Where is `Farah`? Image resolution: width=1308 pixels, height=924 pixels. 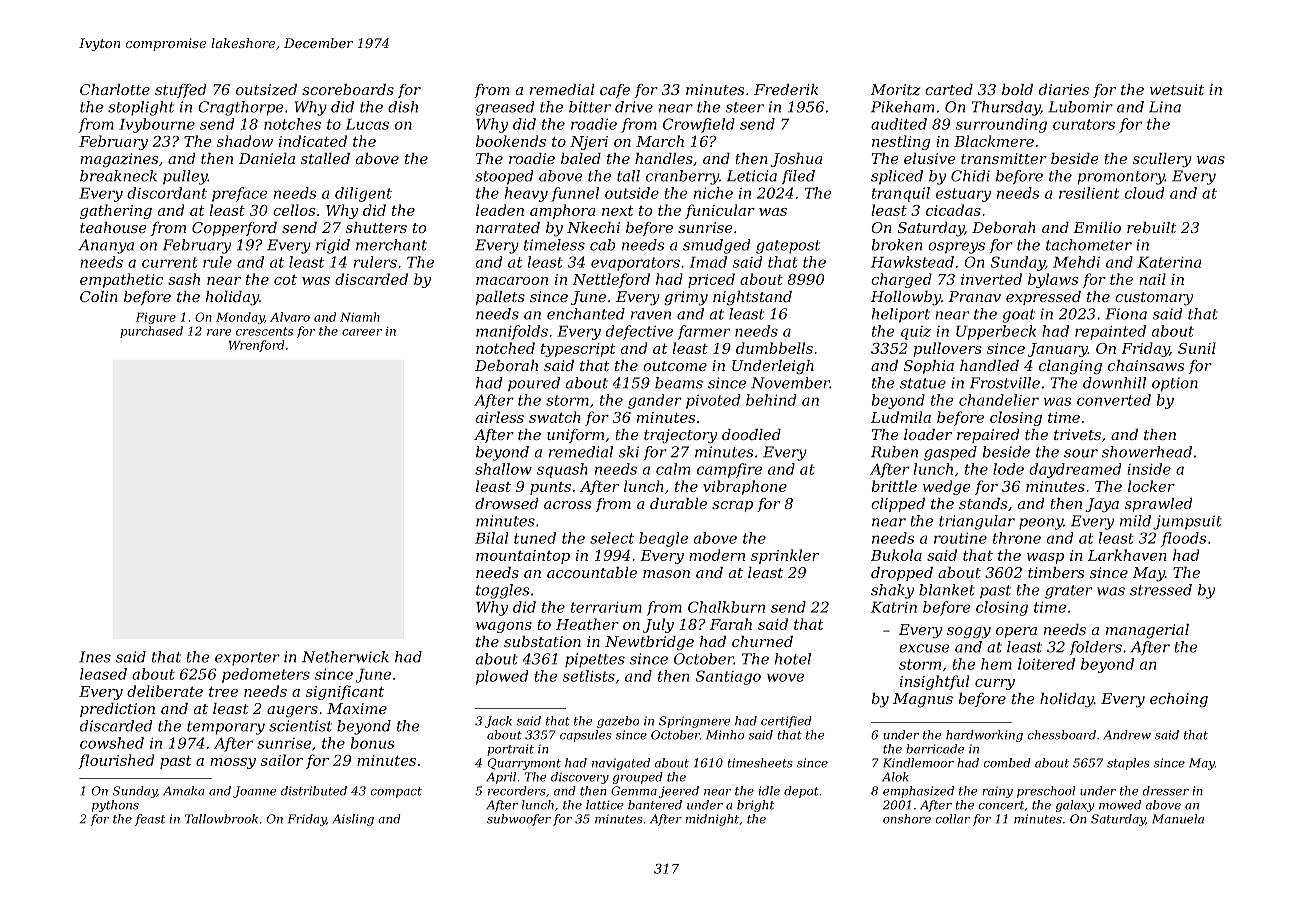
Farah is located at coordinates (731, 624).
